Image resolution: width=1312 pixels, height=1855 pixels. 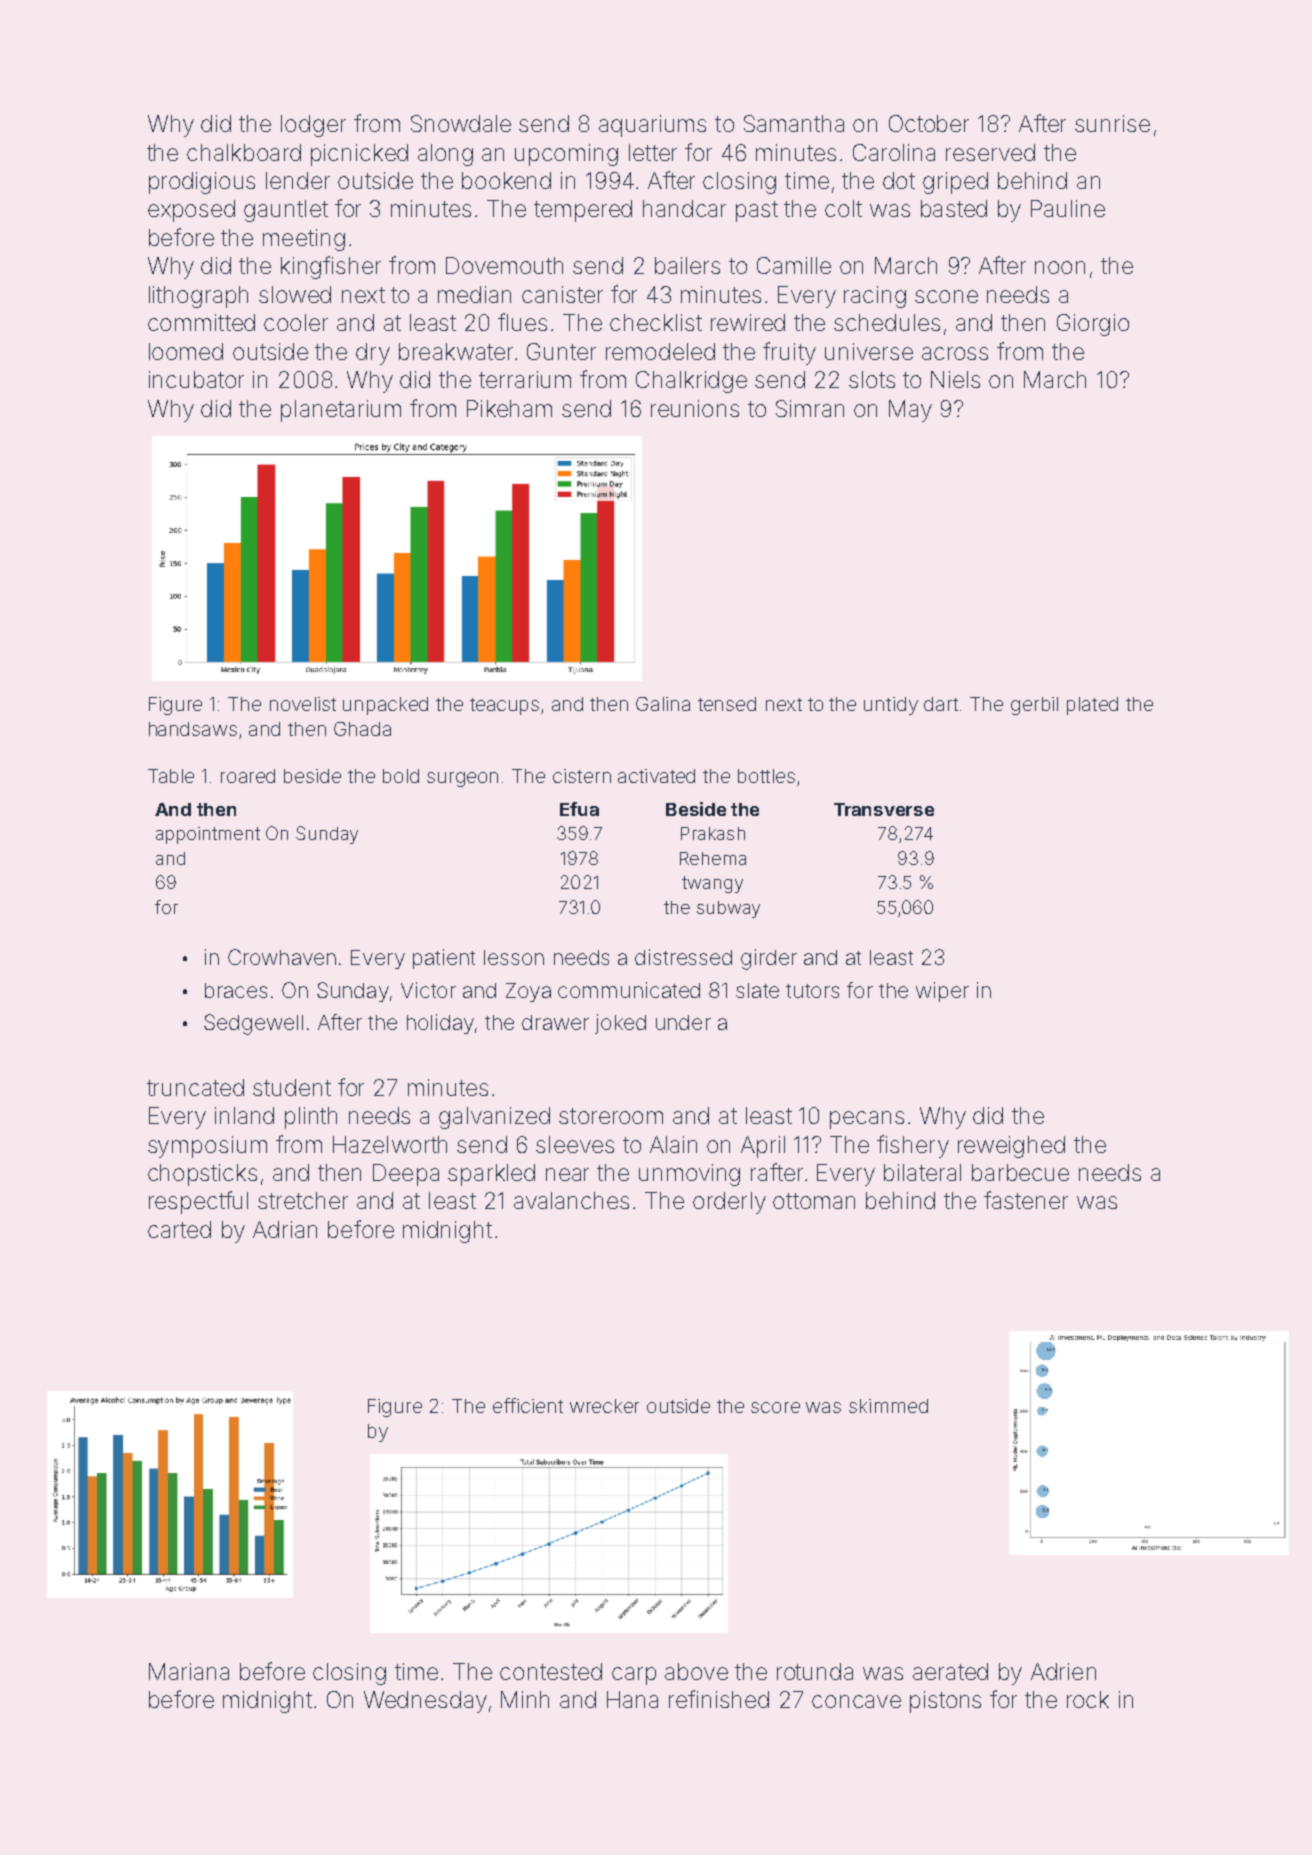 I want to click on contested, so click(x=551, y=1671).
